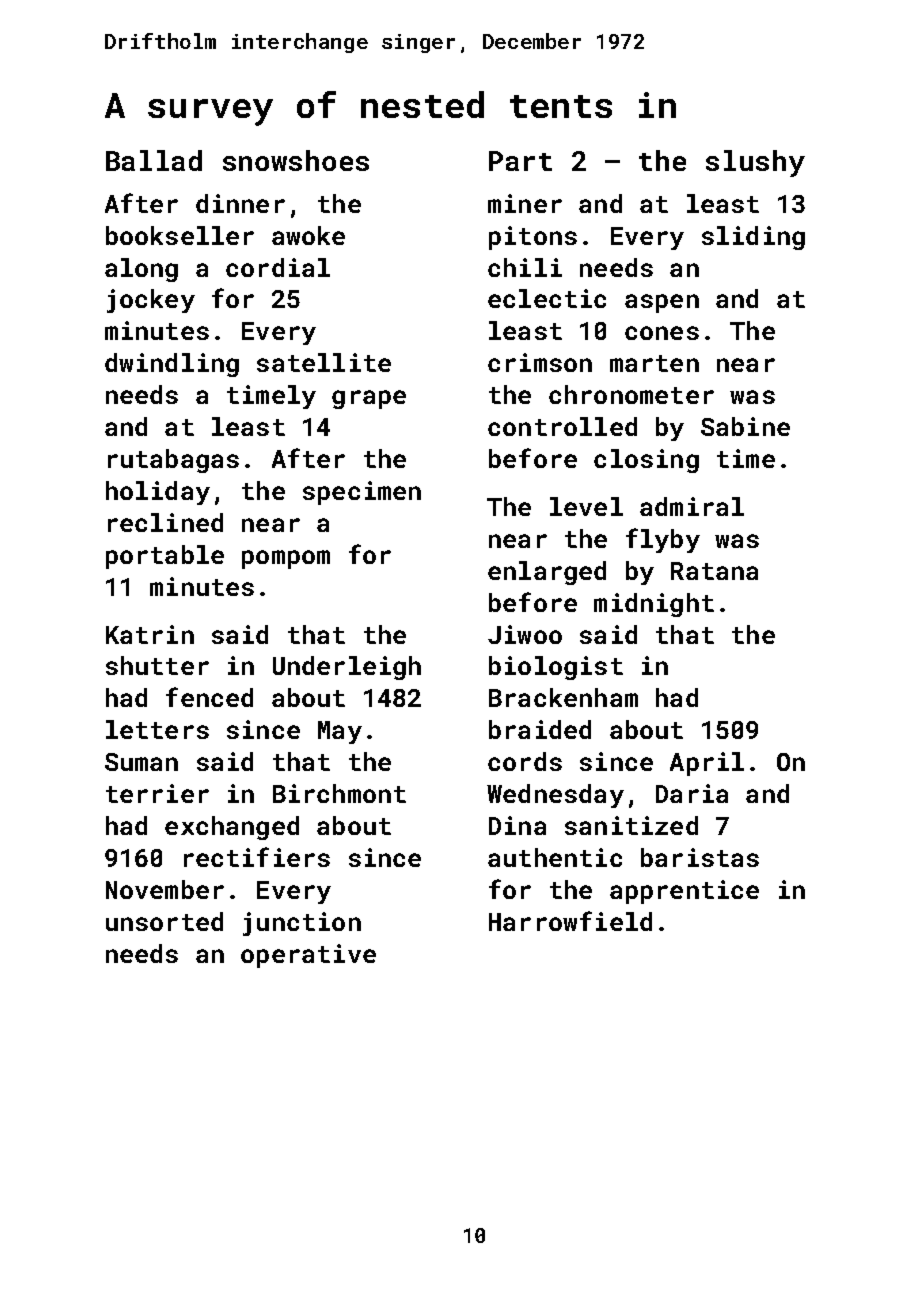  What do you see at coordinates (308, 956) in the page?
I see `operative` at bounding box center [308, 956].
